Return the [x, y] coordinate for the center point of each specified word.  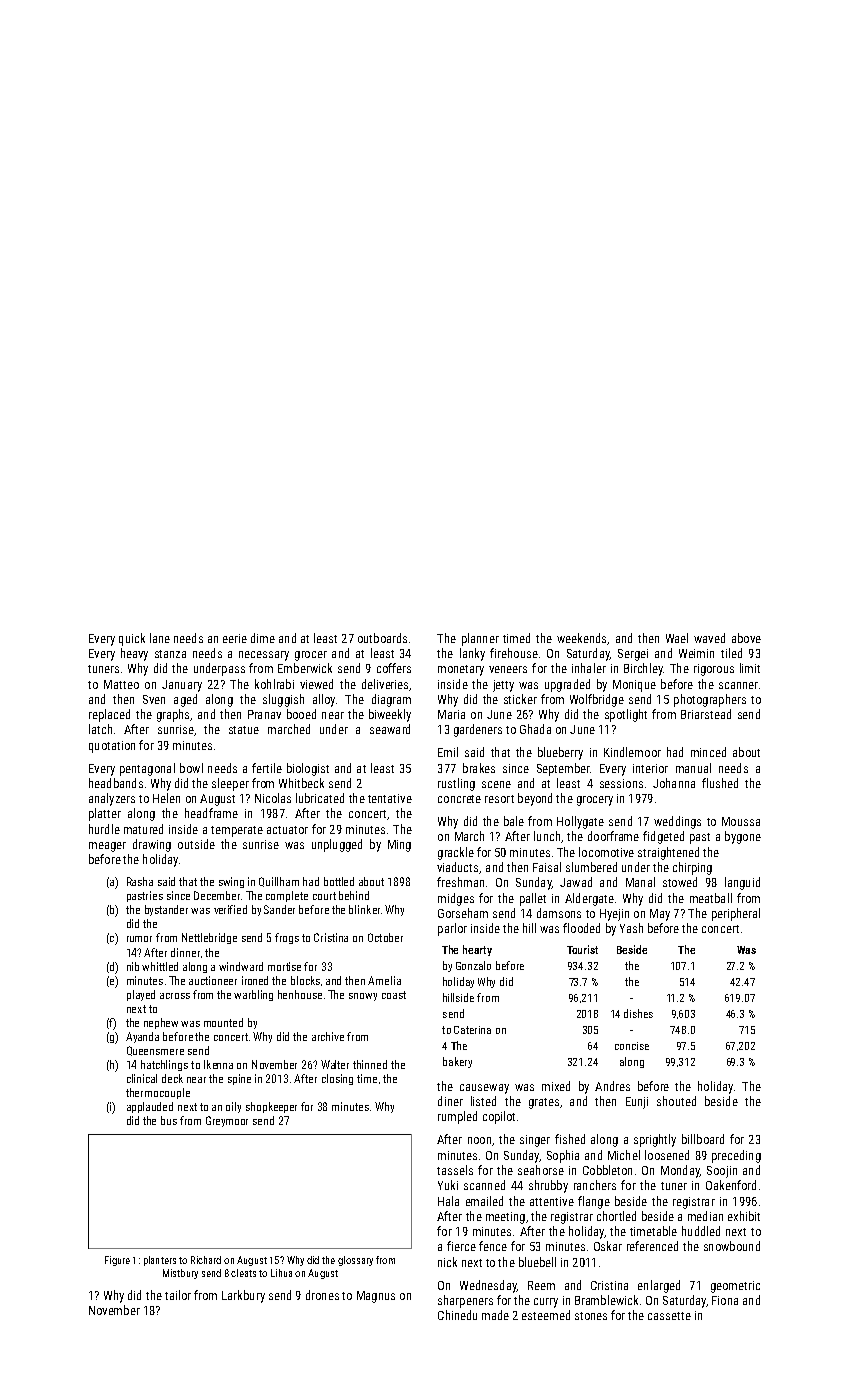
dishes [638, 1013]
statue [244, 730]
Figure [117, 1261]
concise [632, 1046]
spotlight [626, 715]
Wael [677, 638]
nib [133, 966]
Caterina [472, 1030]
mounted [223, 1022]
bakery [457, 1062]
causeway [484, 1089]
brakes [479, 768]
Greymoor [227, 1121]
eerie [235, 638]
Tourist [582, 949]
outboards [382, 638]
